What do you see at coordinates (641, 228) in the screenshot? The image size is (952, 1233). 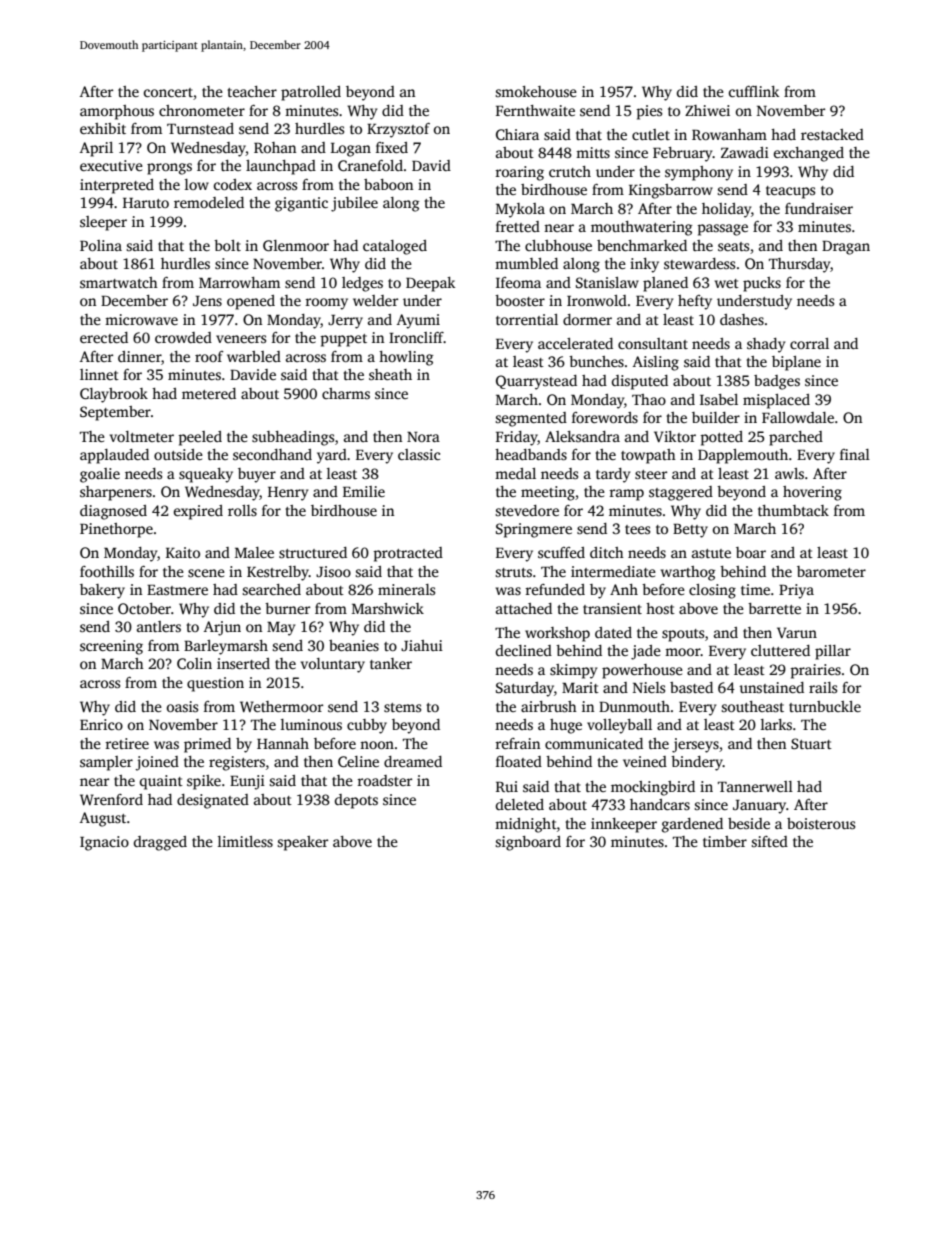 I see `mouthwatering` at bounding box center [641, 228].
